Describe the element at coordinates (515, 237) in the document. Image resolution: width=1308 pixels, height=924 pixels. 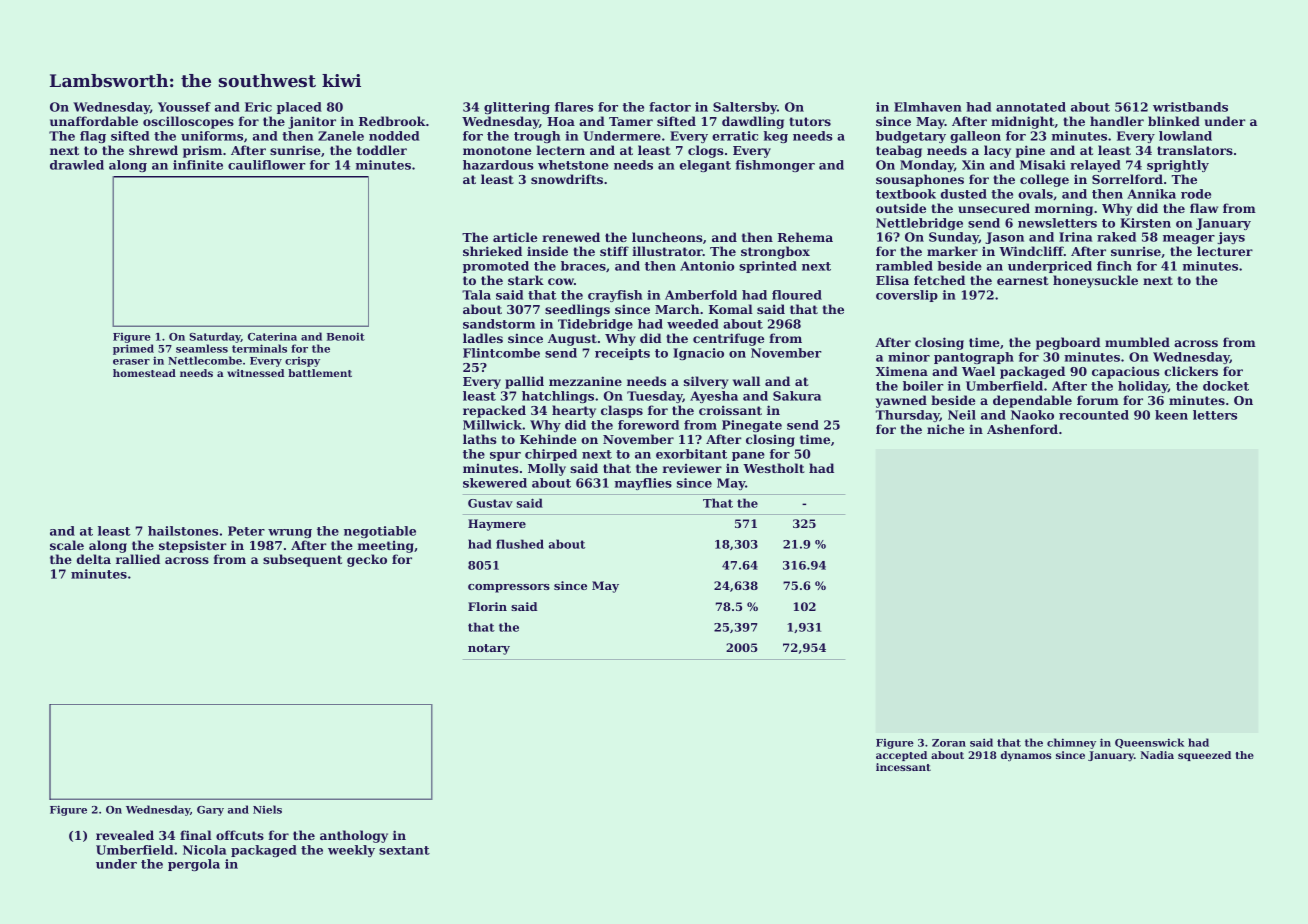
I see `article` at that location.
